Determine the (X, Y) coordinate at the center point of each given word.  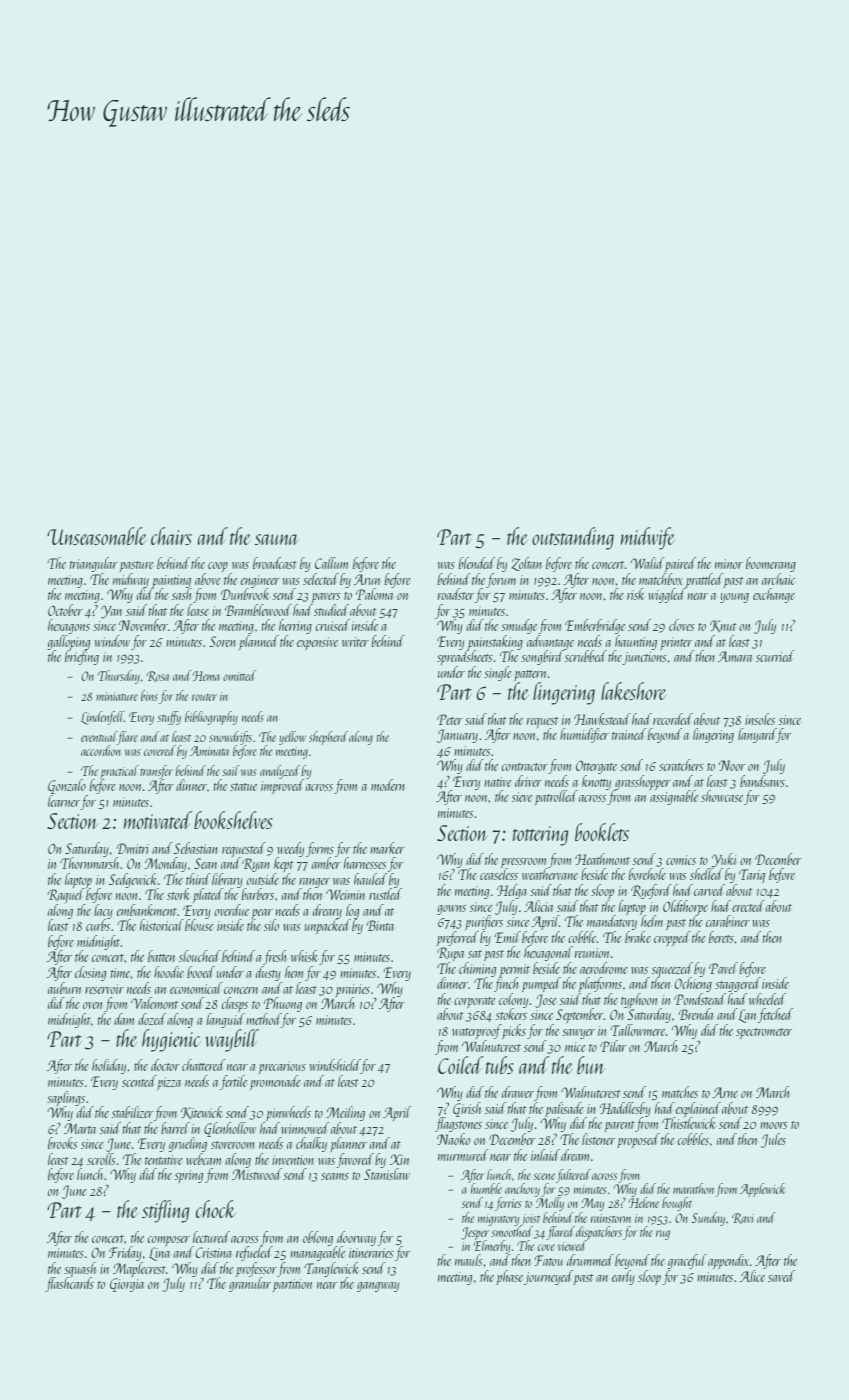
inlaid (545, 1155)
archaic (778, 579)
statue (243, 787)
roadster (456, 594)
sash (181, 594)
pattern (530, 676)
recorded (673, 719)
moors (774, 1125)
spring (189, 1176)
